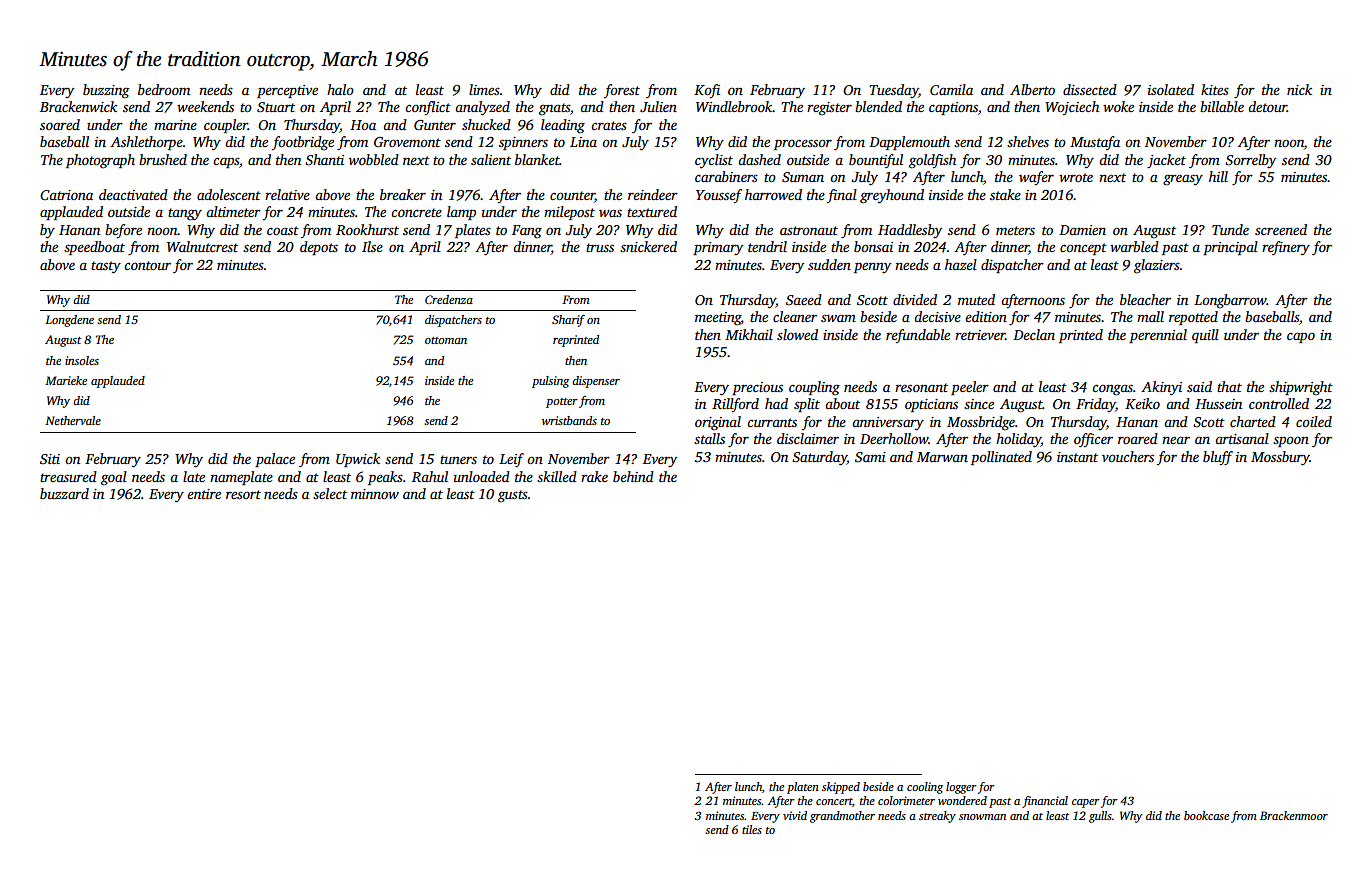 This document has height=887, width=1372. What do you see at coordinates (718, 249) in the document?
I see `primary` at bounding box center [718, 249].
